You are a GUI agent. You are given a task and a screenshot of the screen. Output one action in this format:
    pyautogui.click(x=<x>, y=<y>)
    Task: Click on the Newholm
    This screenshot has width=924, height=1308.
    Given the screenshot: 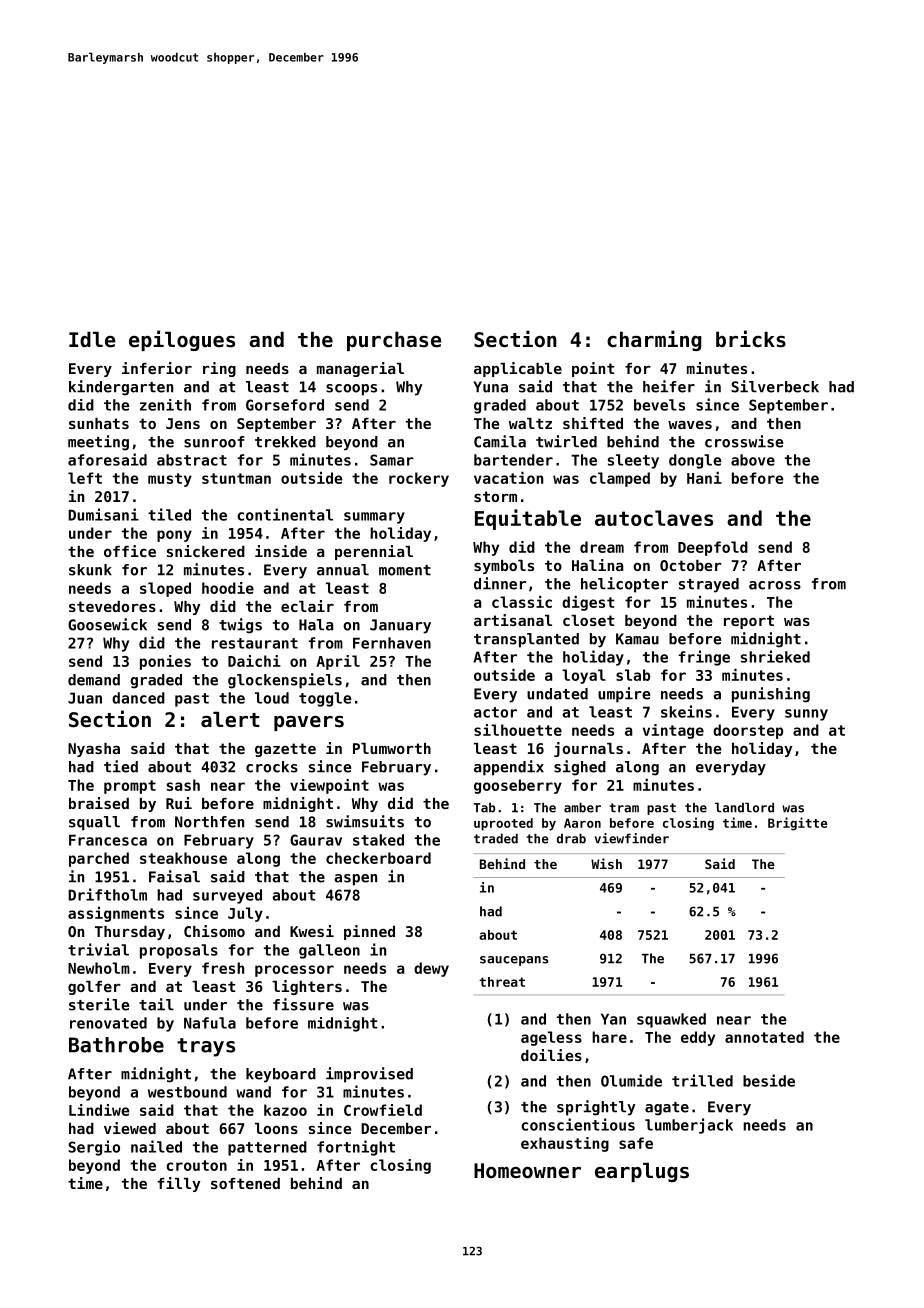 What is the action you would take?
    pyautogui.click(x=99, y=968)
